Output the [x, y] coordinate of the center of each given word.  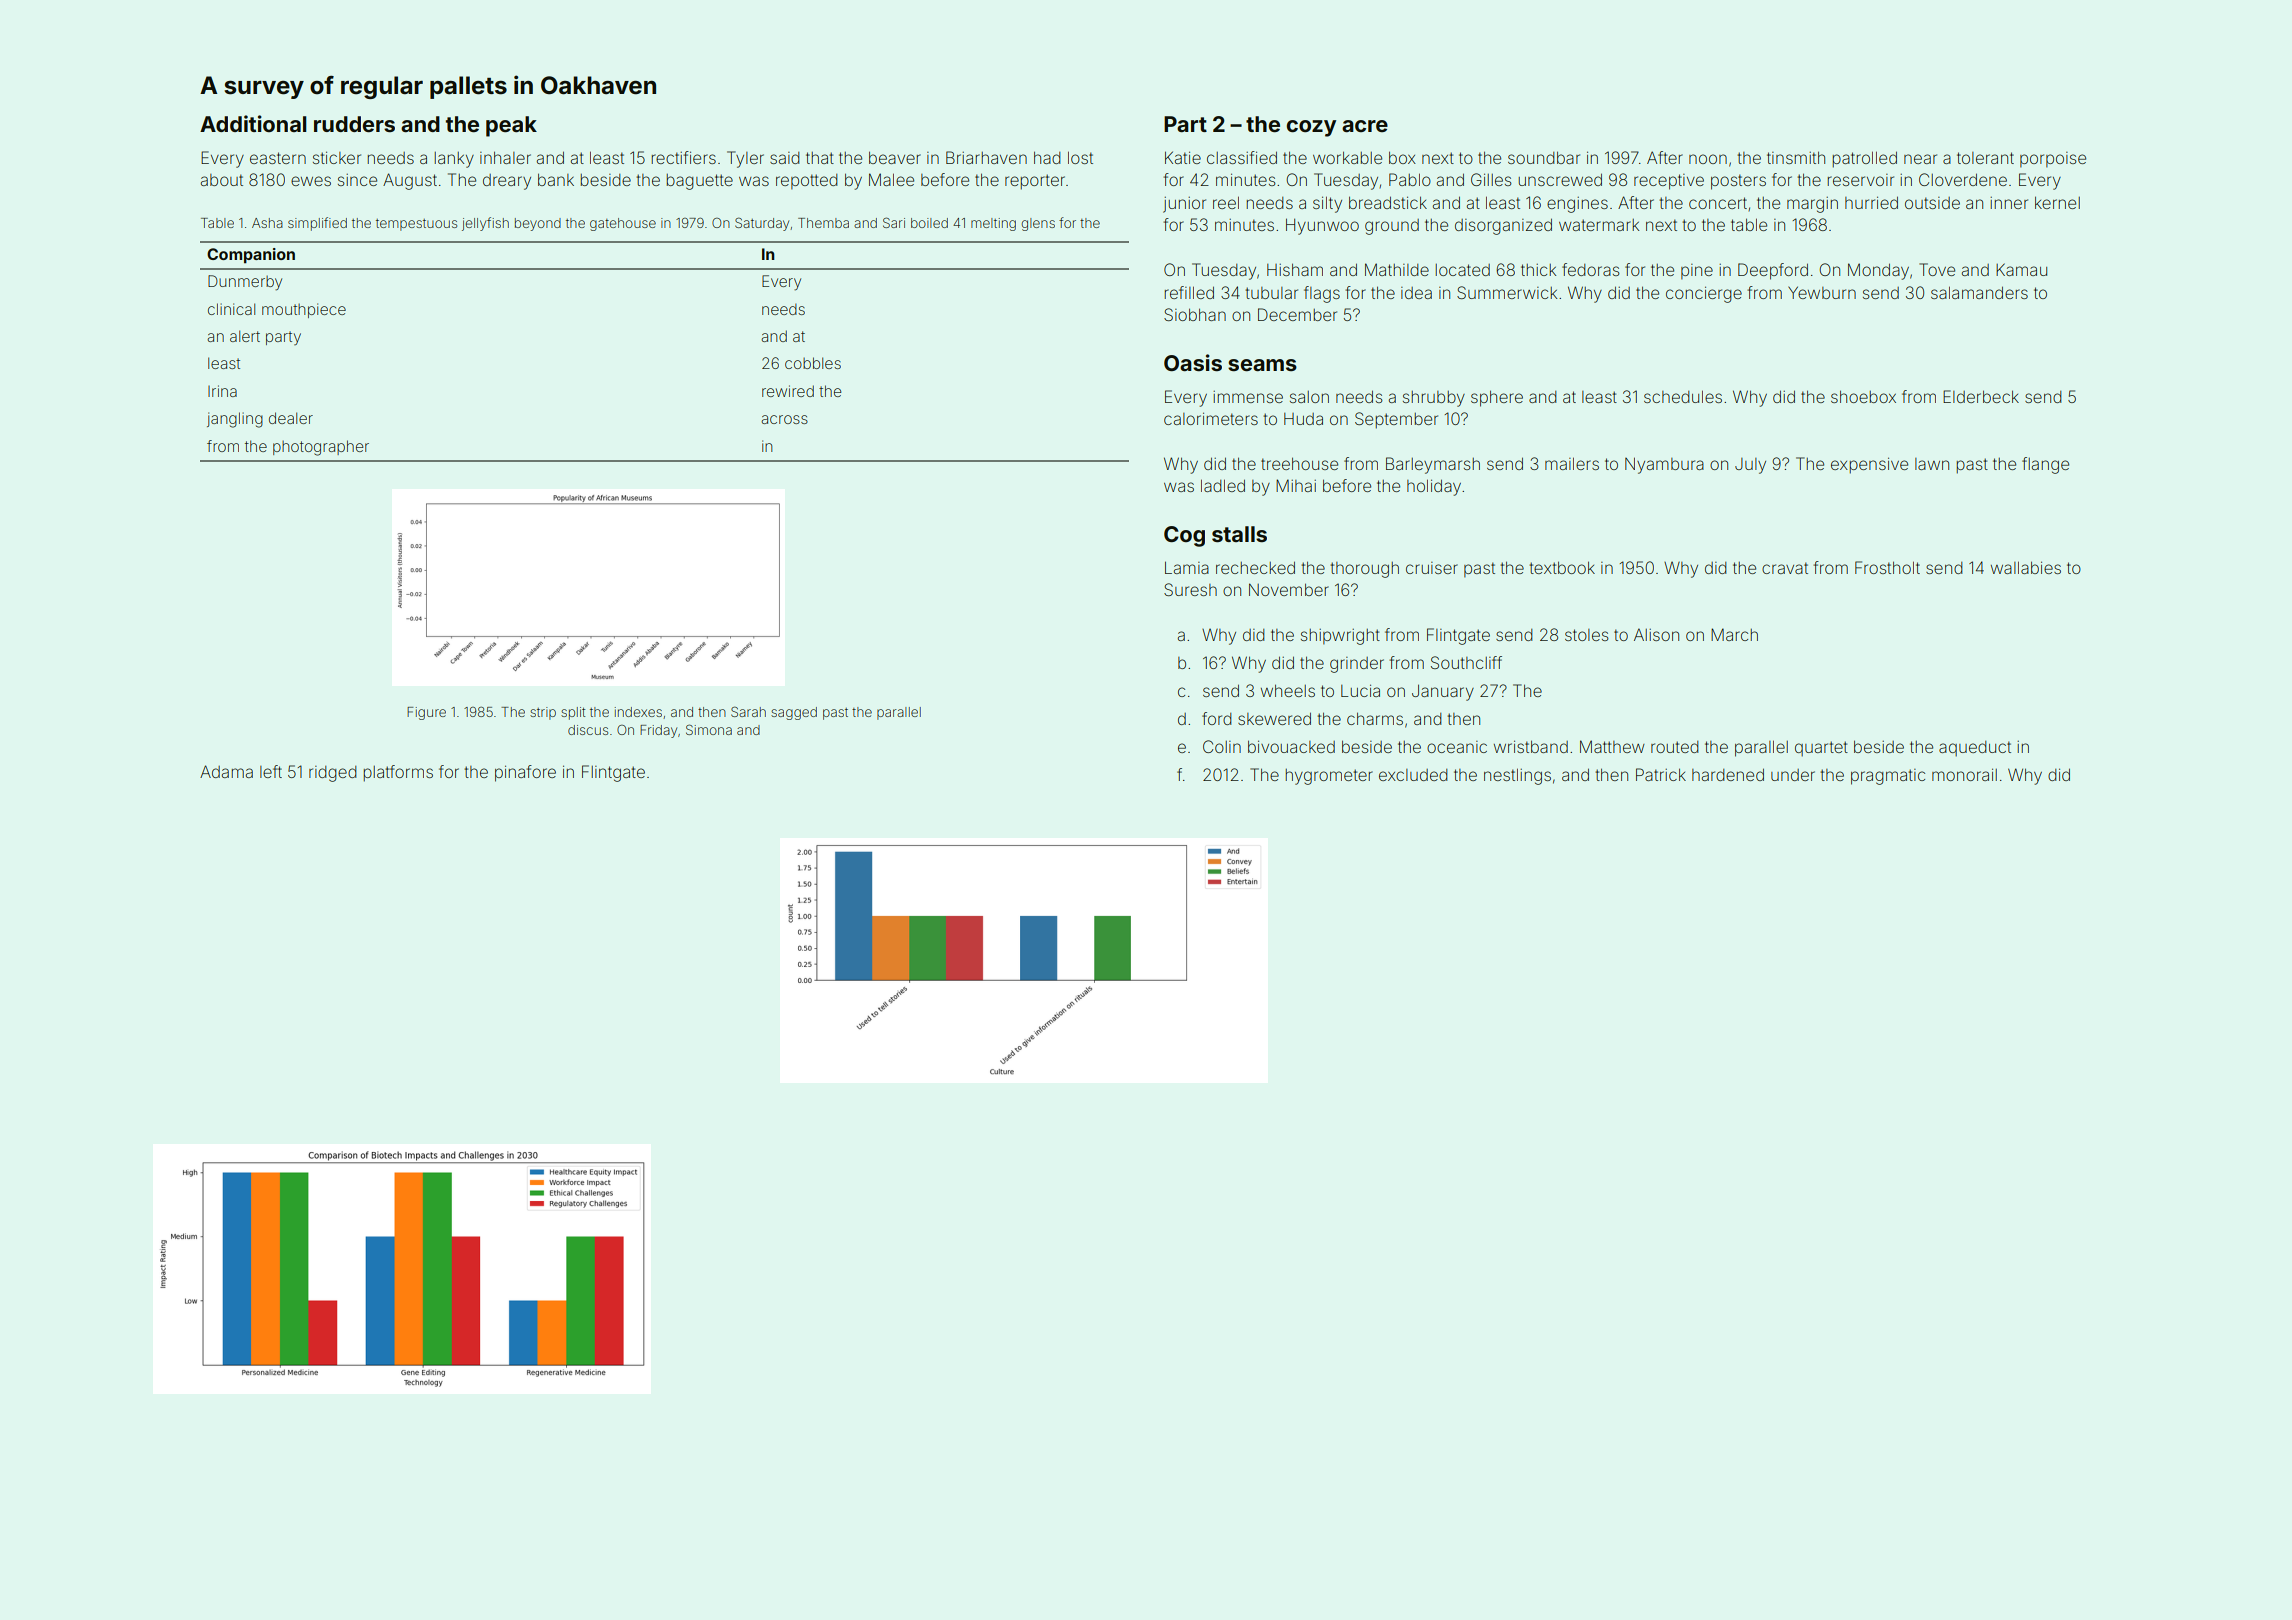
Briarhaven [986, 157]
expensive [1869, 465]
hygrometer [1329, 777]
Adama [226, 771]
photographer [321, 448]
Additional [253, 123]
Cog [1184, 536]
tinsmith [1796, 157]
